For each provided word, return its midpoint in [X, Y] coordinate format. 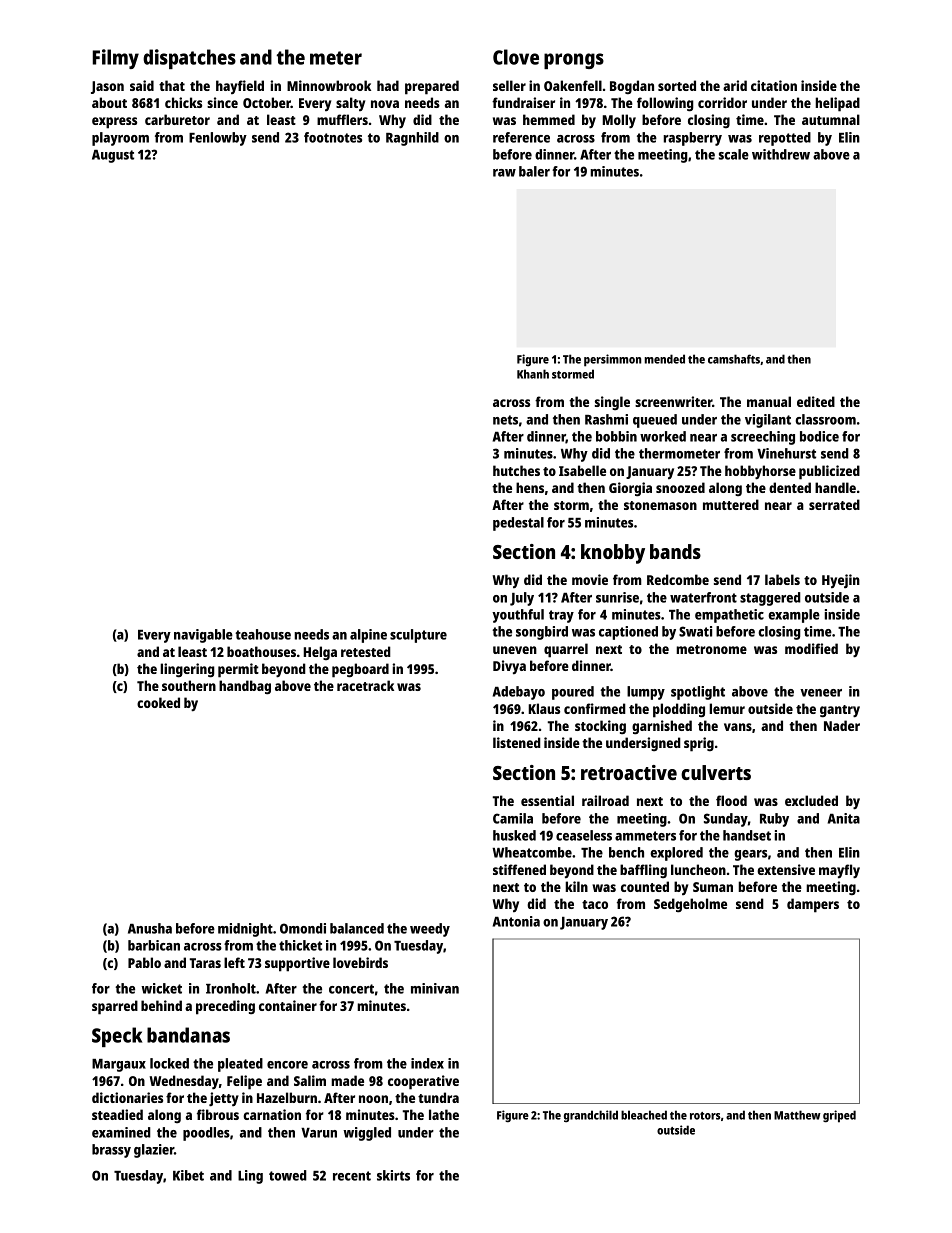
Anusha [150, 928]
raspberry [693, 139]
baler [534, 171]
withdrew [781, 154]
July [522, 599]
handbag [245, 687]
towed [288, 1175]
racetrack [365, 685]
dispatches [189, 59]
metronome [711, 649]
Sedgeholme [690, 905]
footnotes [333, 137]
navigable [203, 636]
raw [504, 173]
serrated [834, 504]
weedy [430, 930]
